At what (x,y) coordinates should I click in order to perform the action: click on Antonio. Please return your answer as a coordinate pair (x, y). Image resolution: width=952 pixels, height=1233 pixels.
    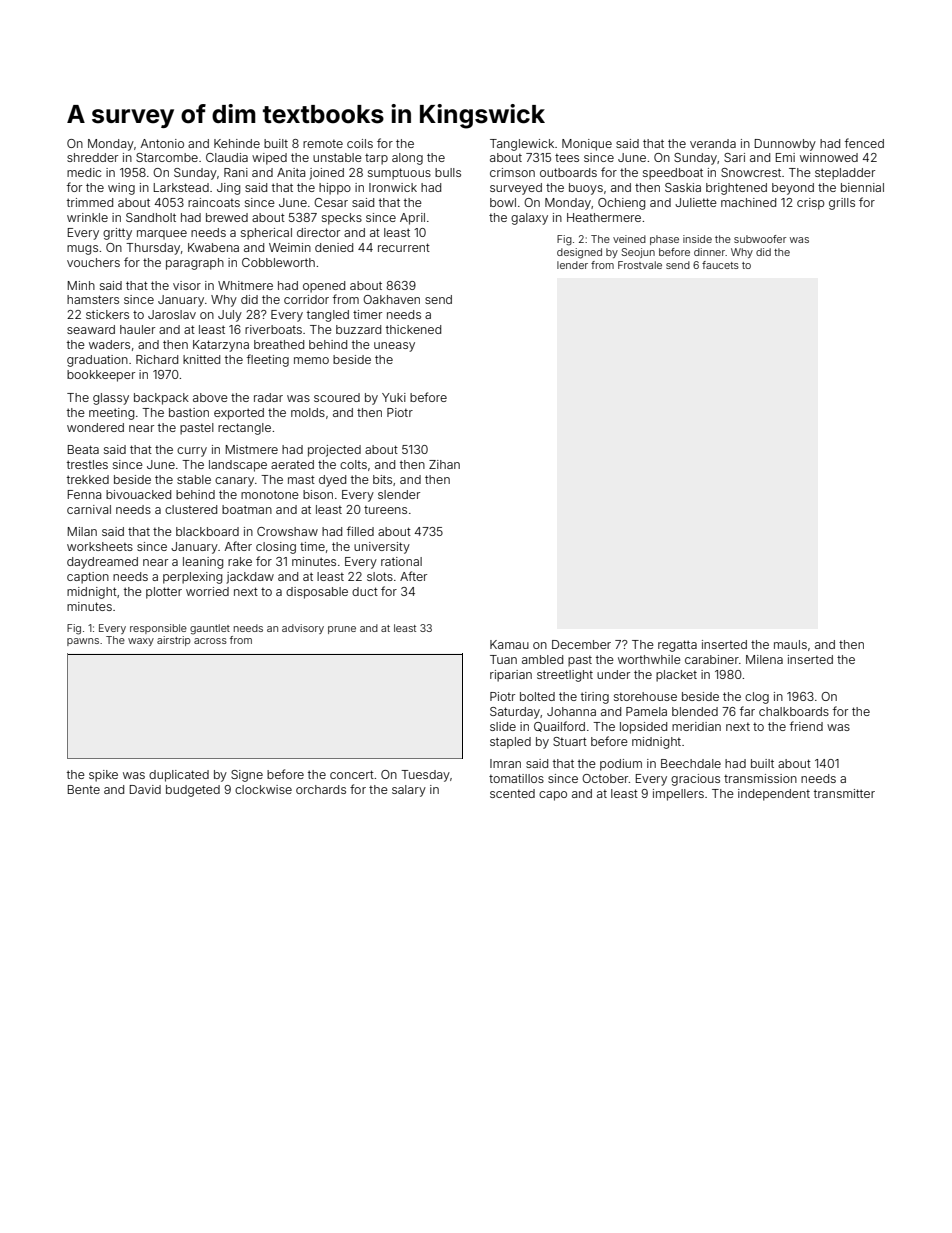
    Looking at the image, I should click on (162, 143).
